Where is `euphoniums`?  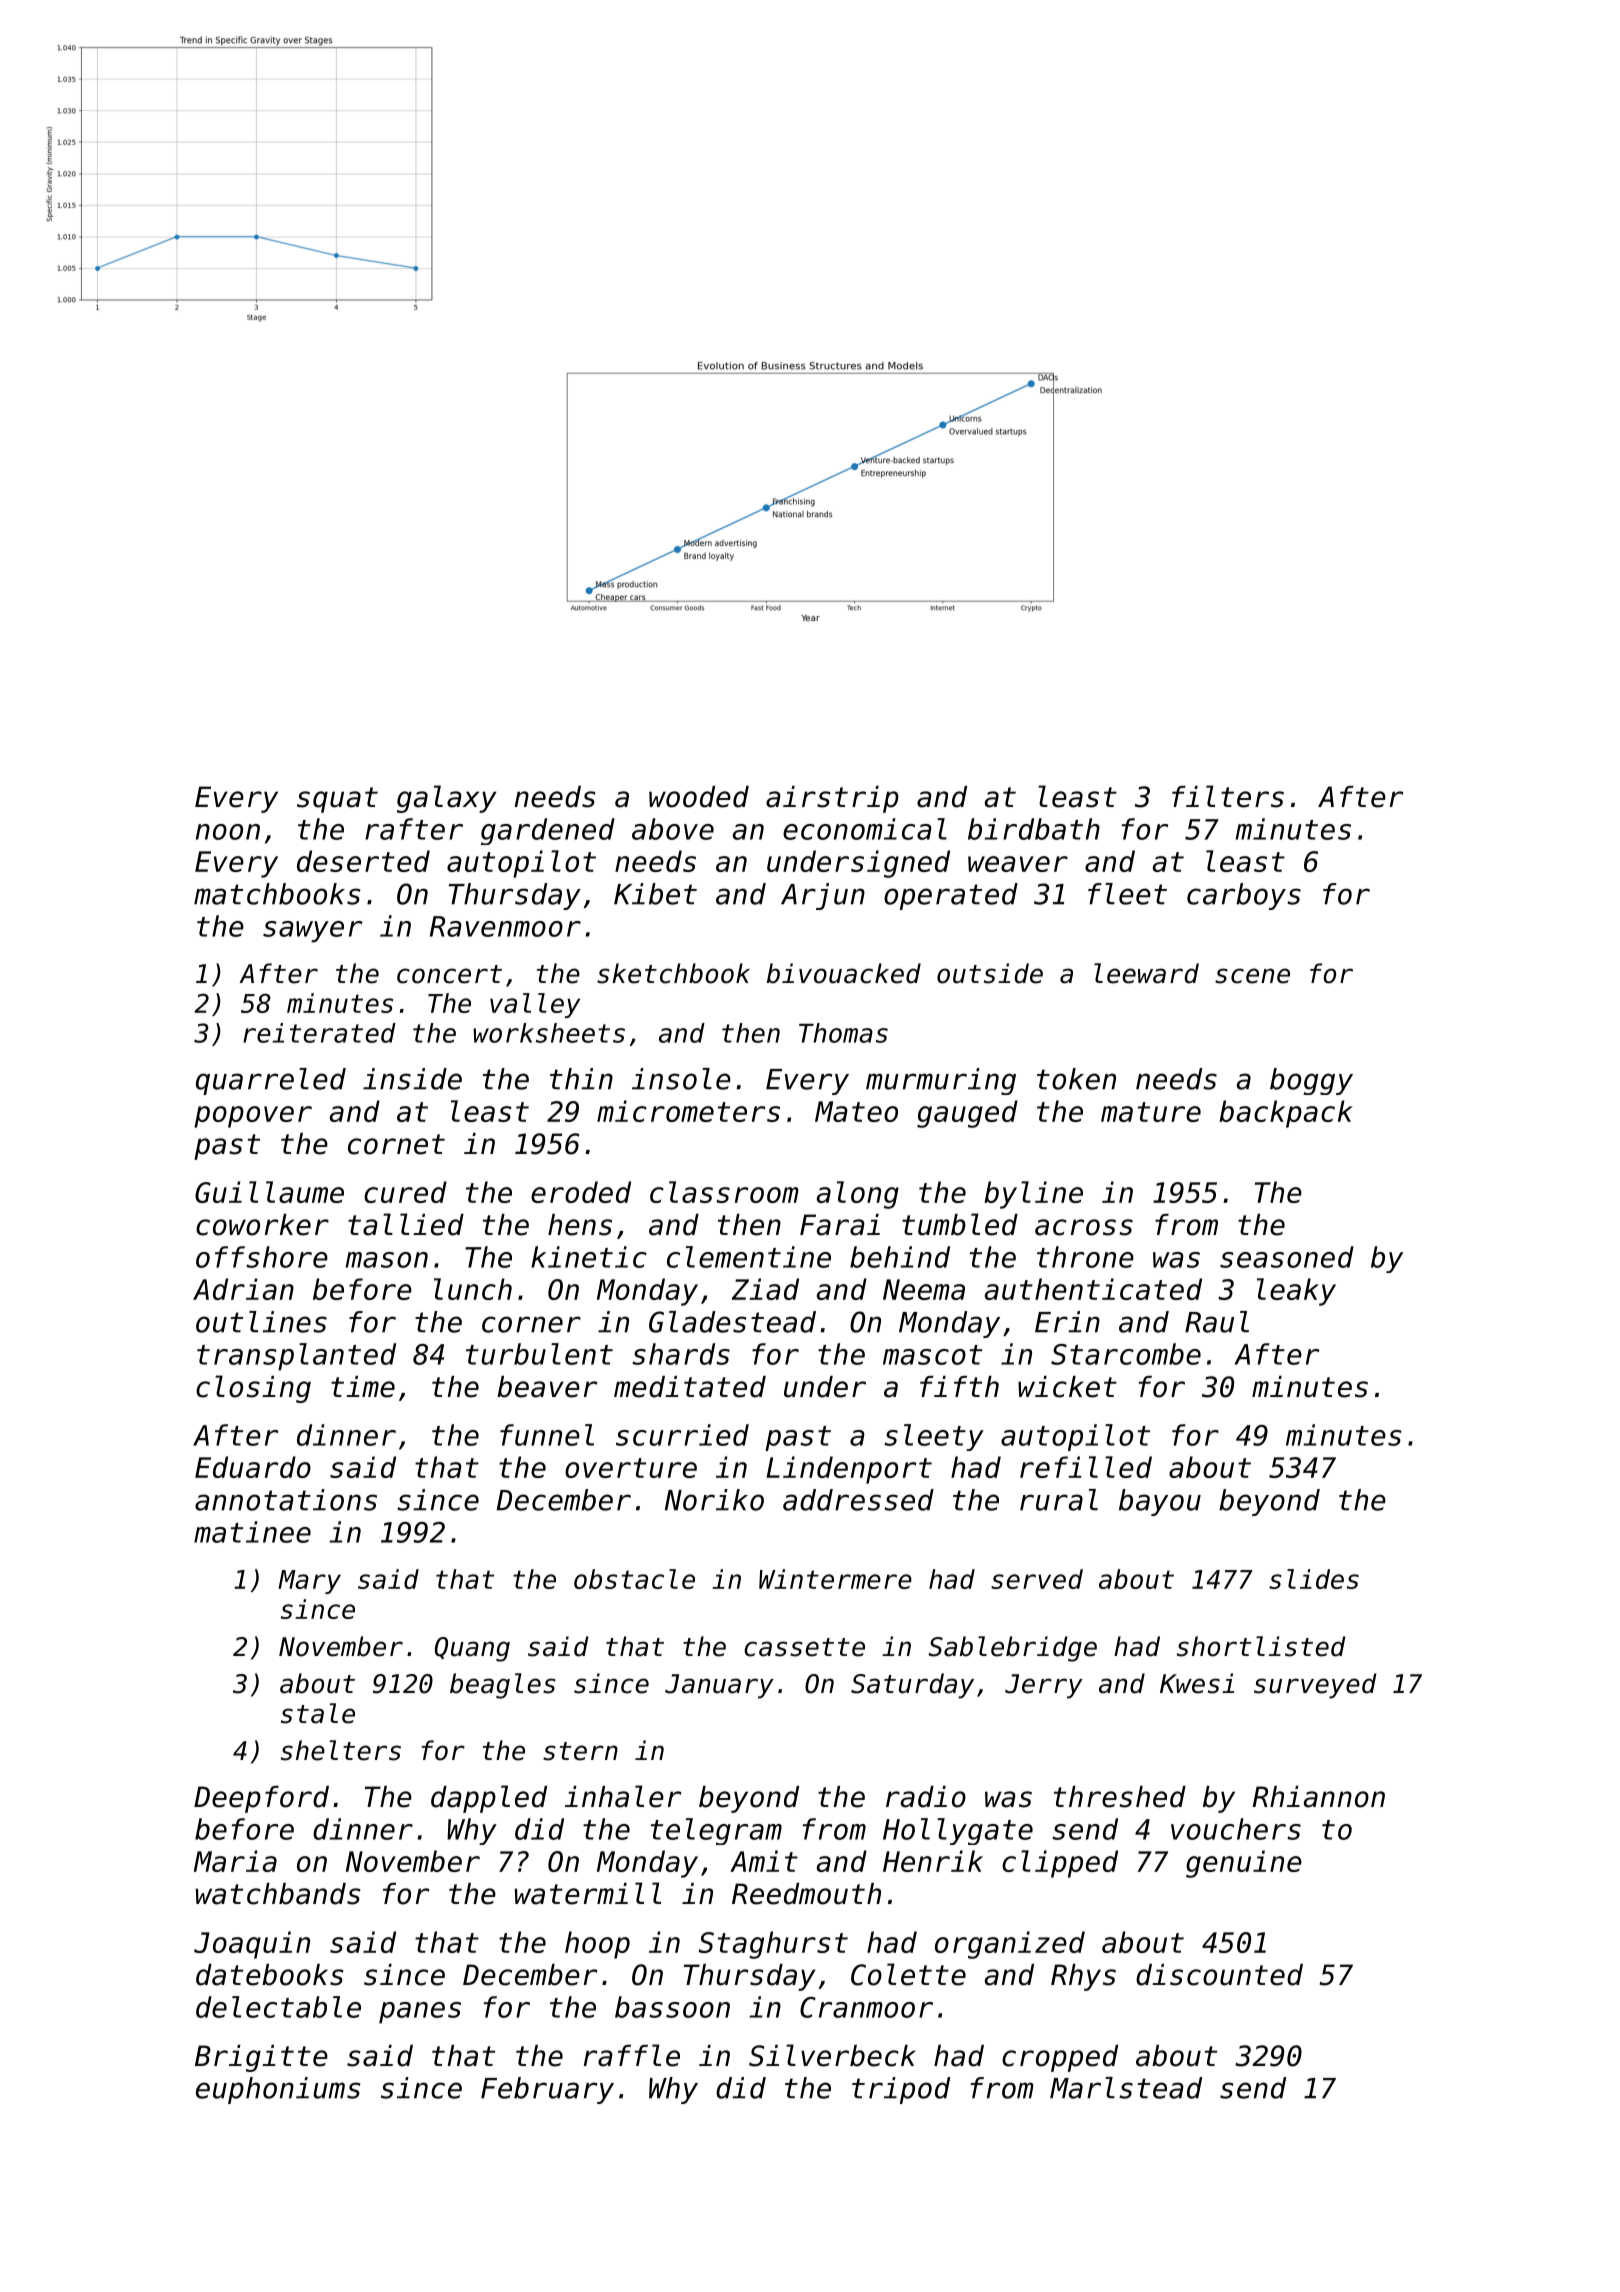
euphoniums is located at coordinates (278, 2090).
